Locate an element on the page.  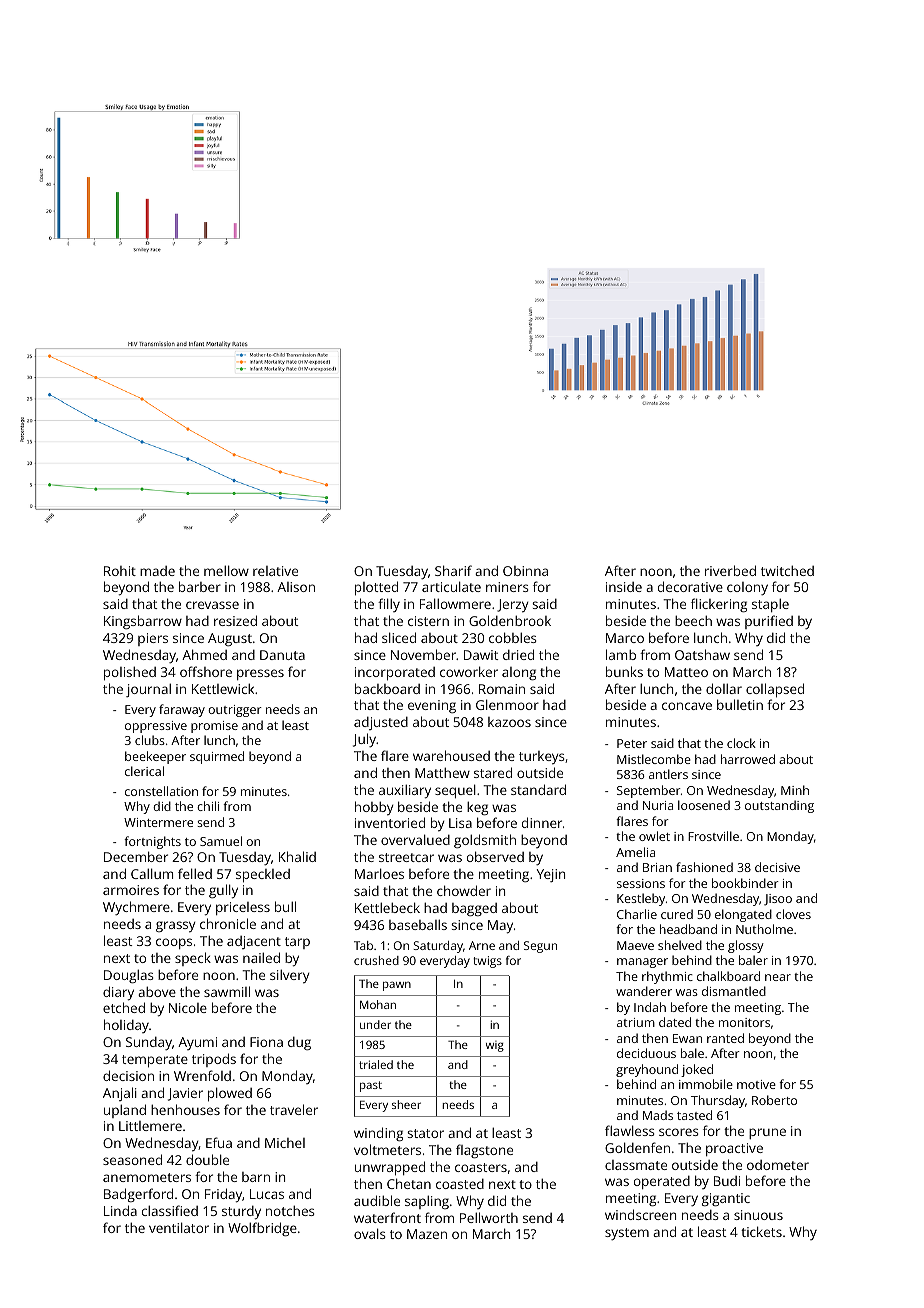
Linda is located at coordinates (120, 1210).
